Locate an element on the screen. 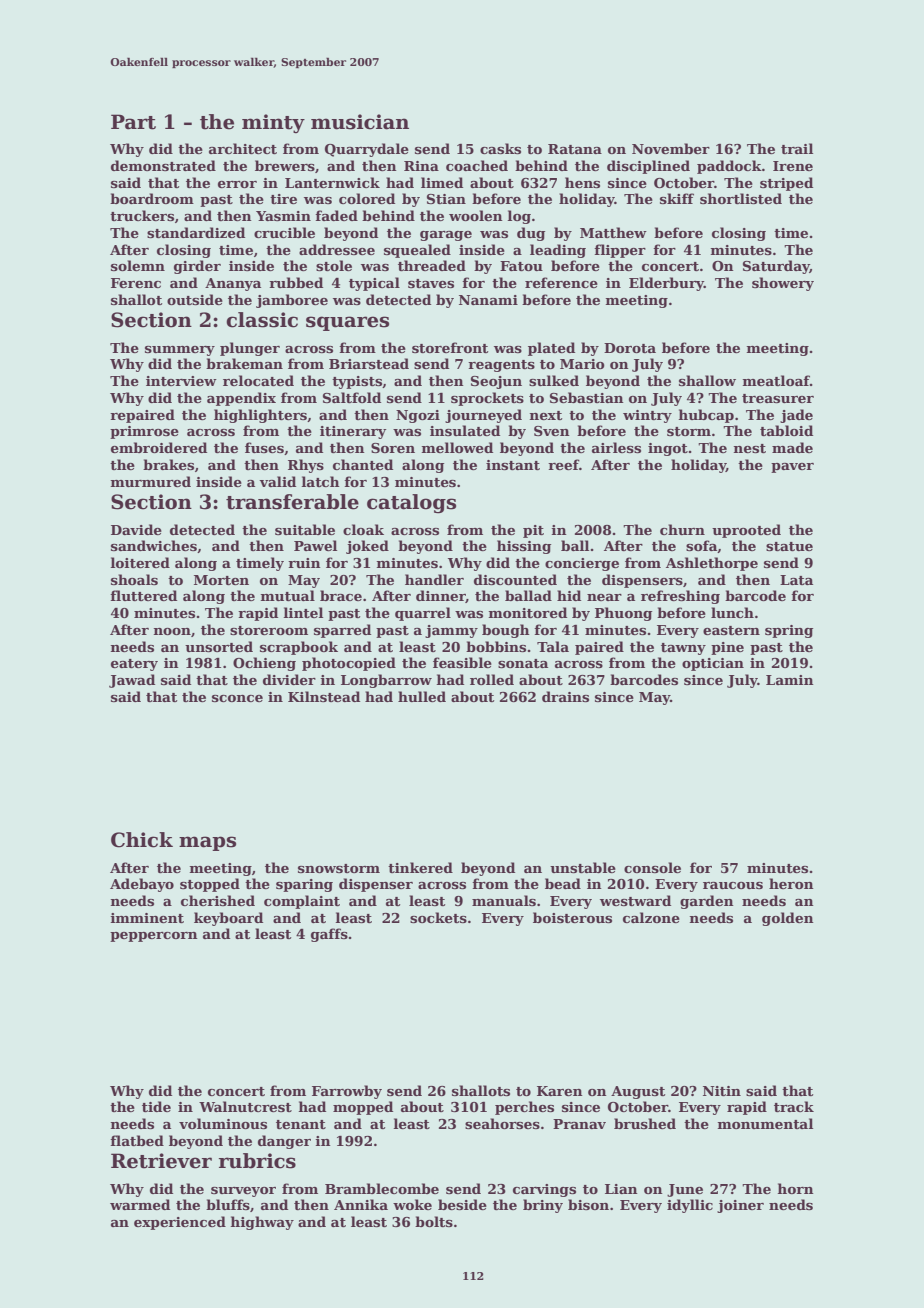 Image resolution: width=924 pixels, height=1308 pixels. primrose is located at coordinates (144, 432).
